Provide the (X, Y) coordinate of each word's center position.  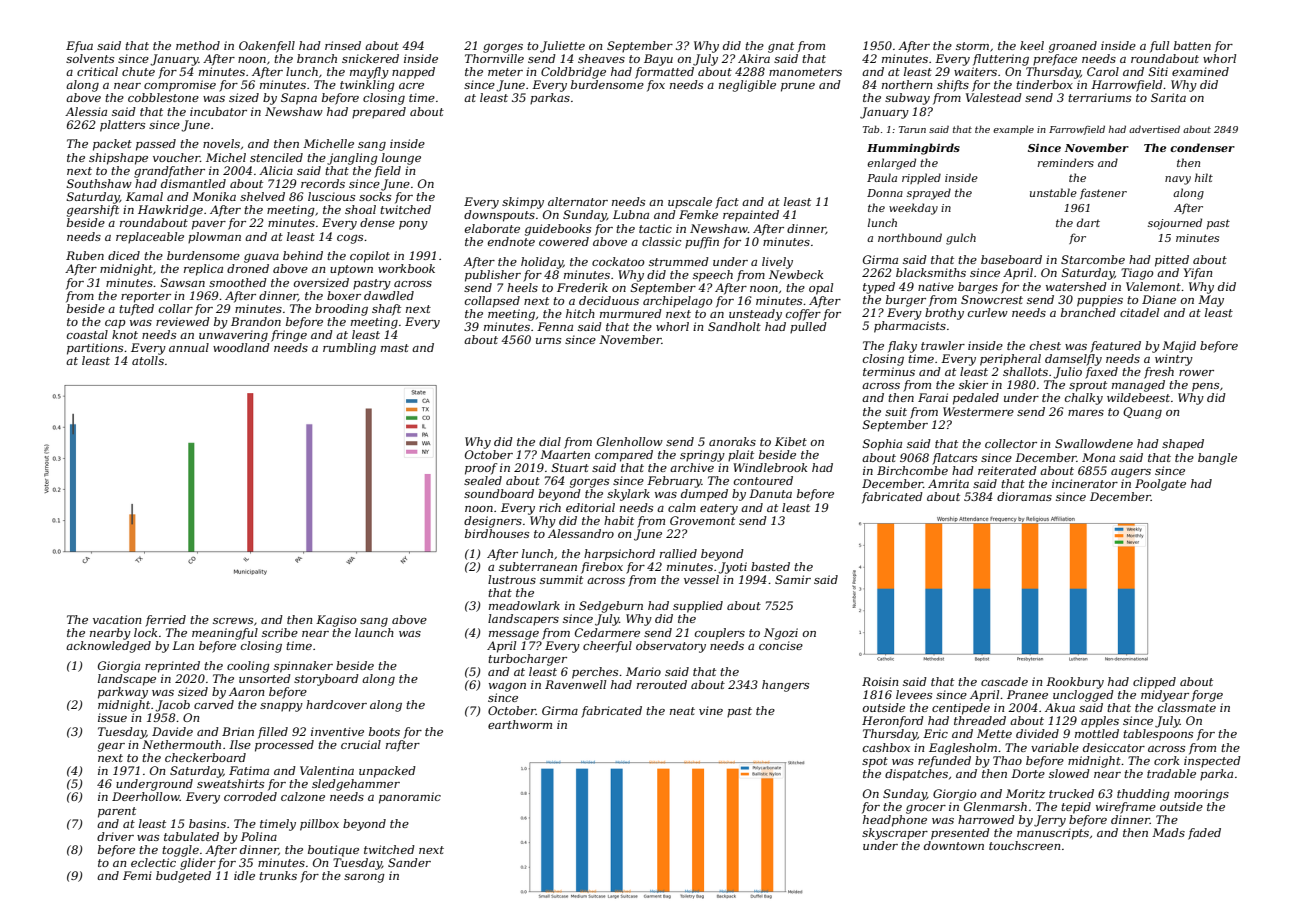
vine (711, 710)
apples (1100, 722)
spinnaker (303, 667)
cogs (350, 239)
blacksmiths (931, 272)
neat (682, 711)
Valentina (327, 770)
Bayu (658, 60)
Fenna (555, 326)
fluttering (1001, 60)
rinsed (343, 45)
